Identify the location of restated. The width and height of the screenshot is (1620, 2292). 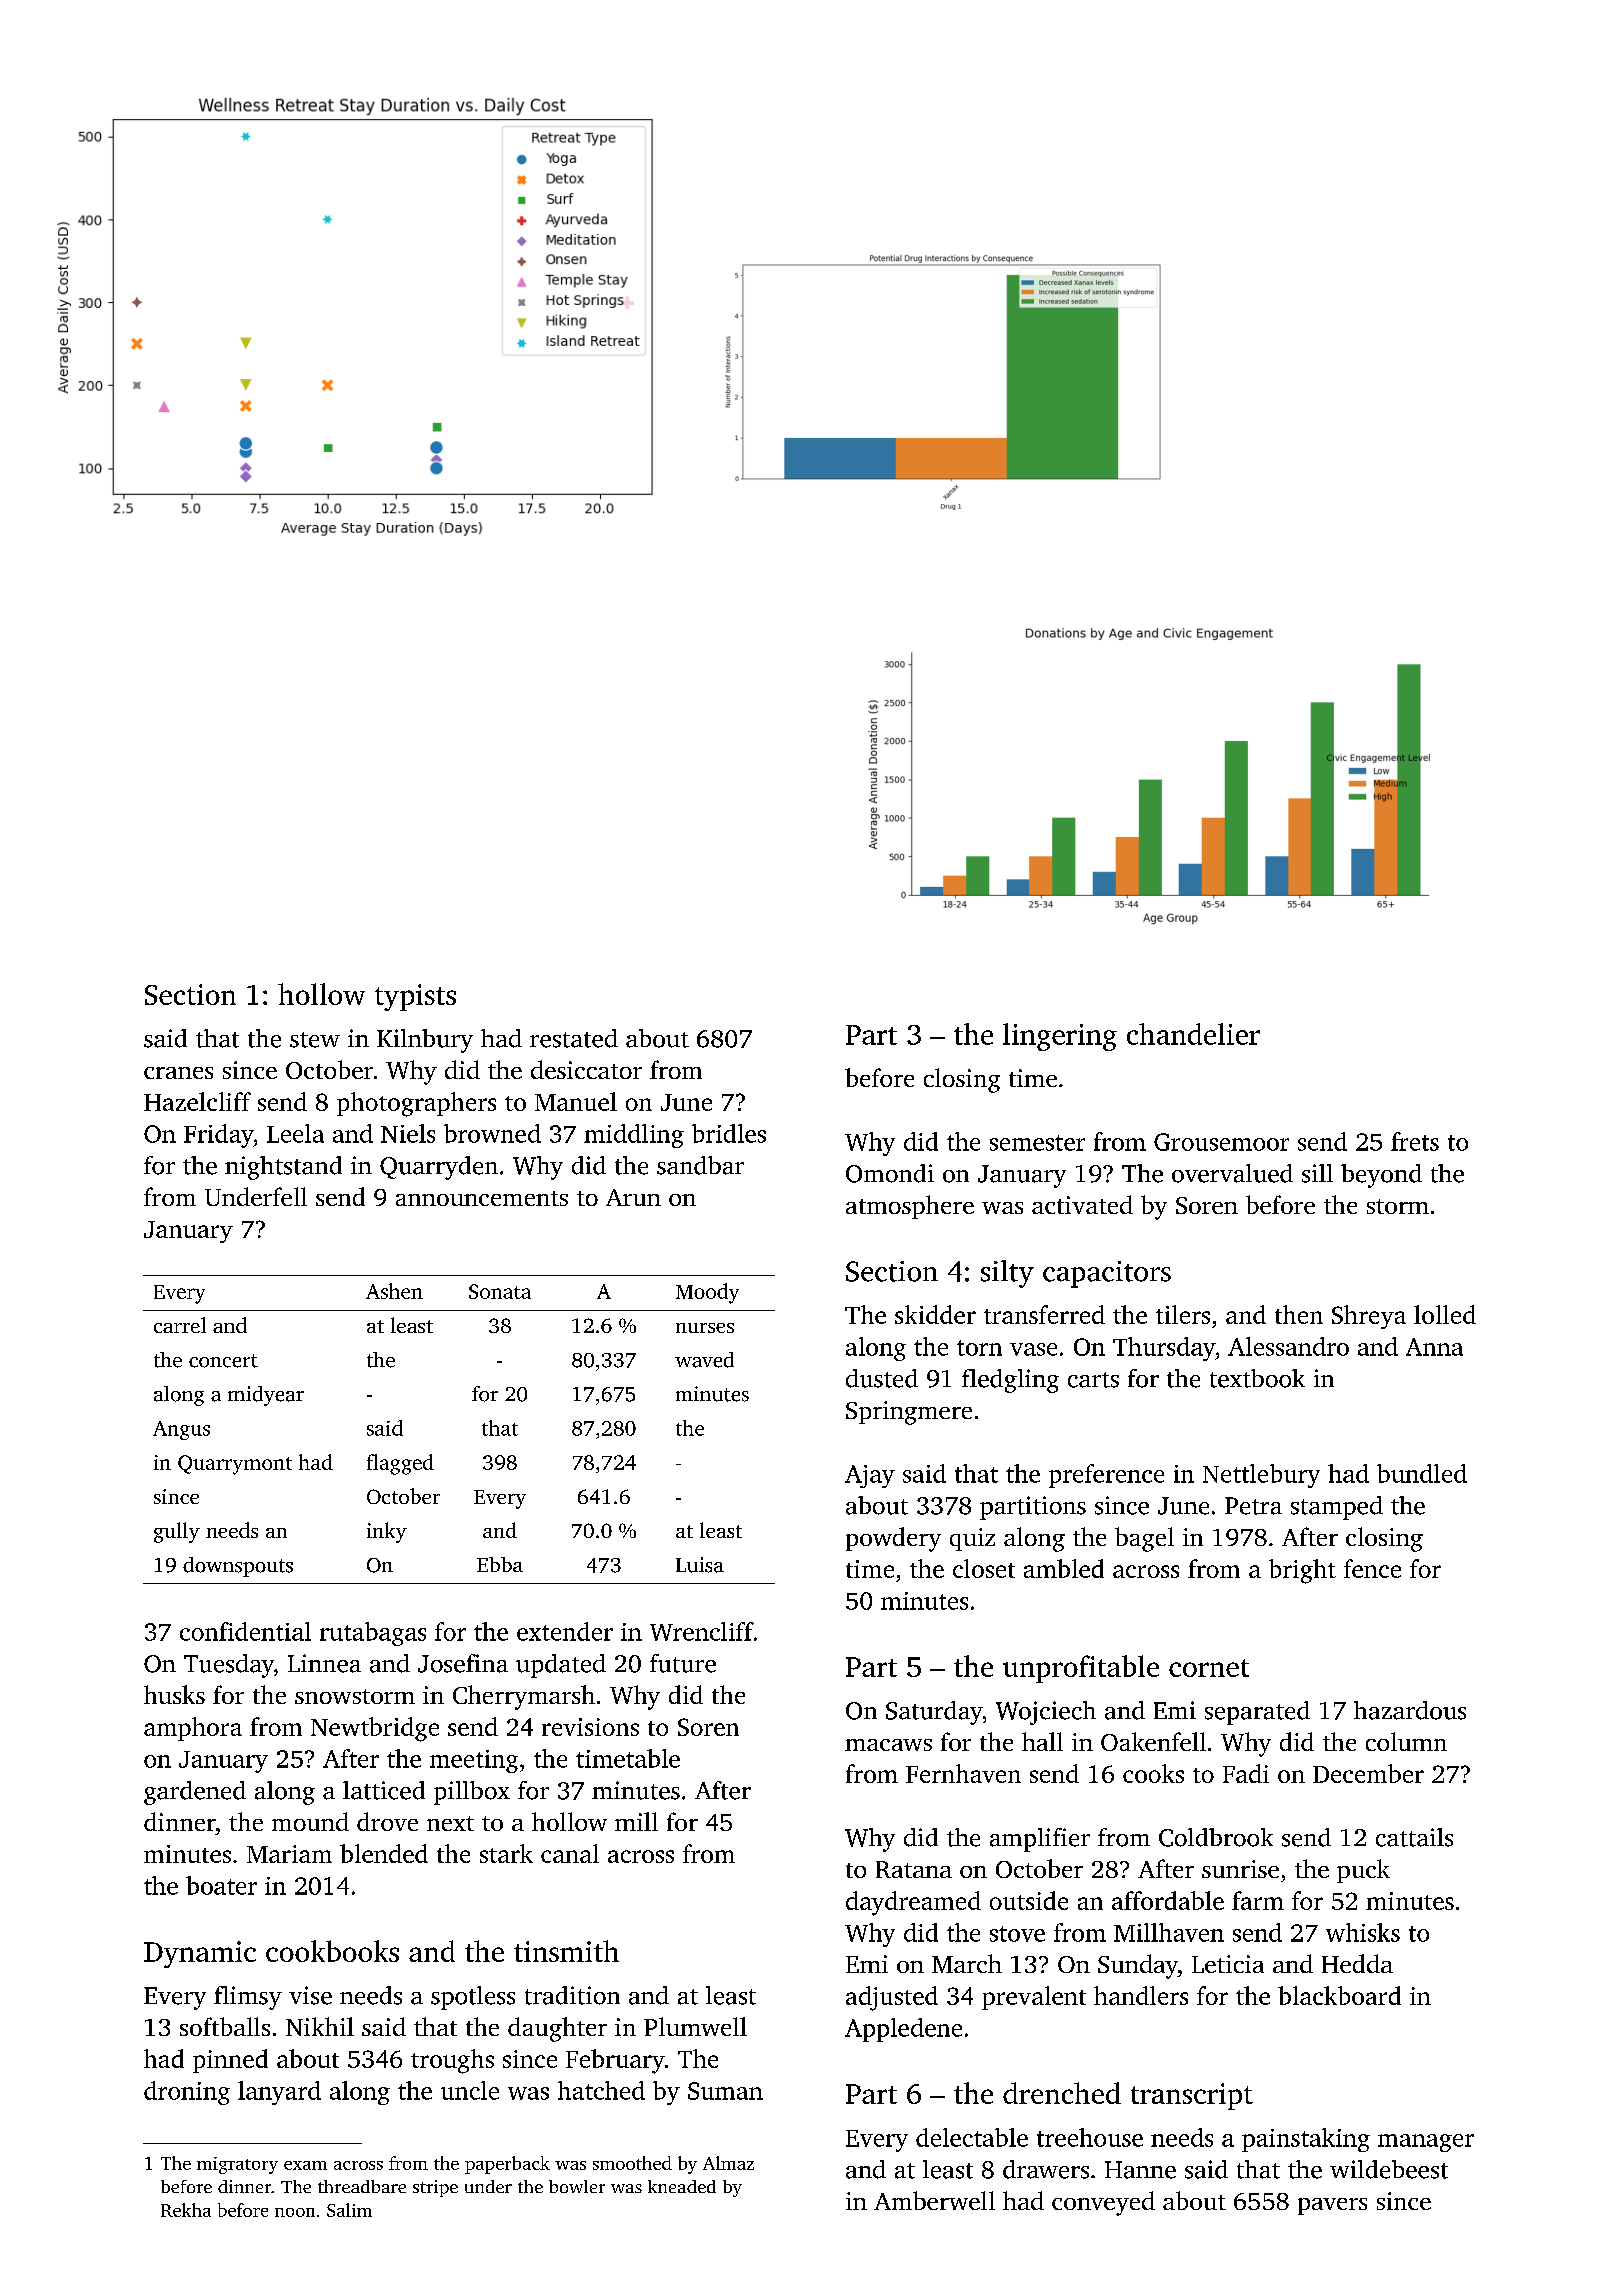
(574, 1038).
